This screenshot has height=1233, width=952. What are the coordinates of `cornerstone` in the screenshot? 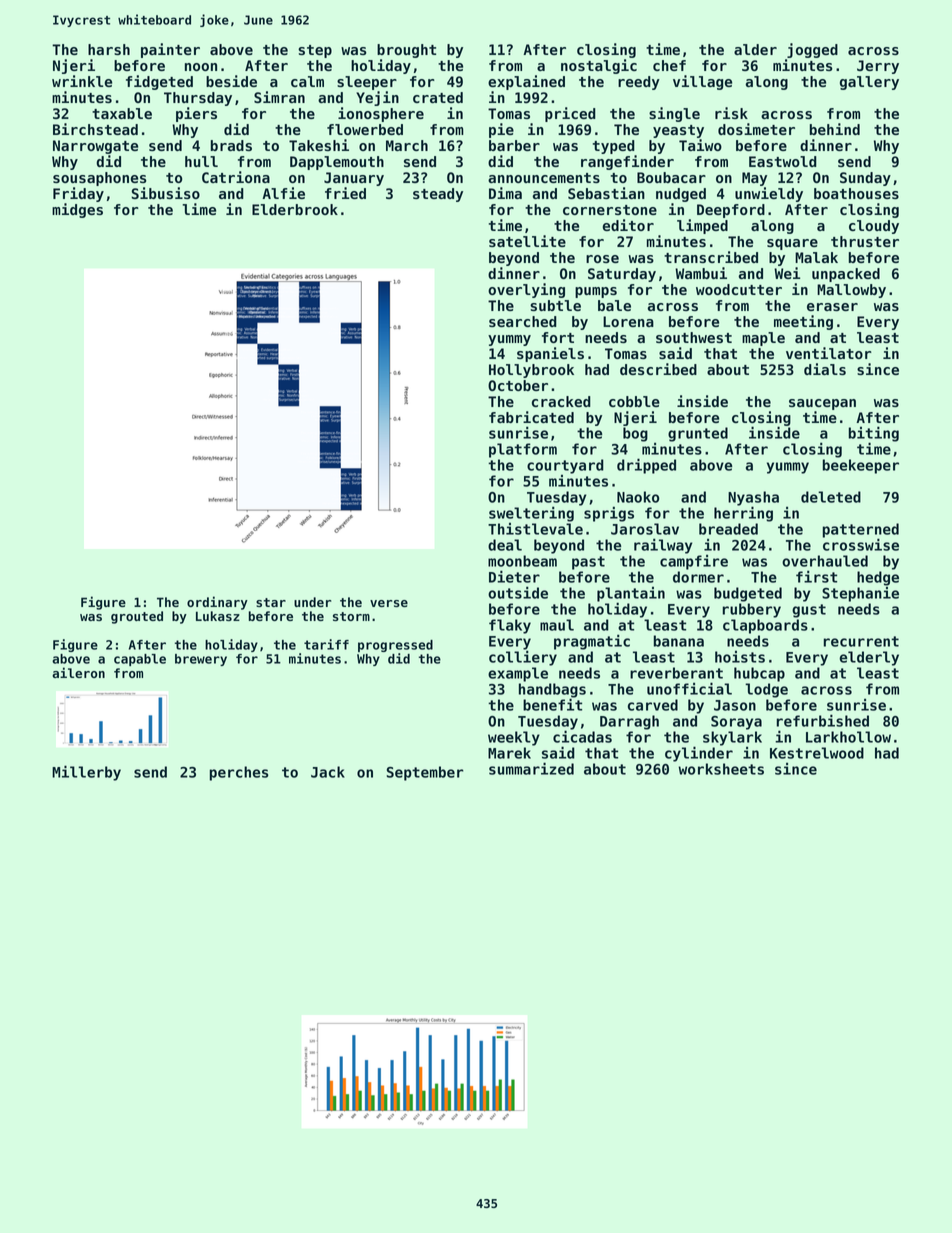 It's located at (610, 210).
